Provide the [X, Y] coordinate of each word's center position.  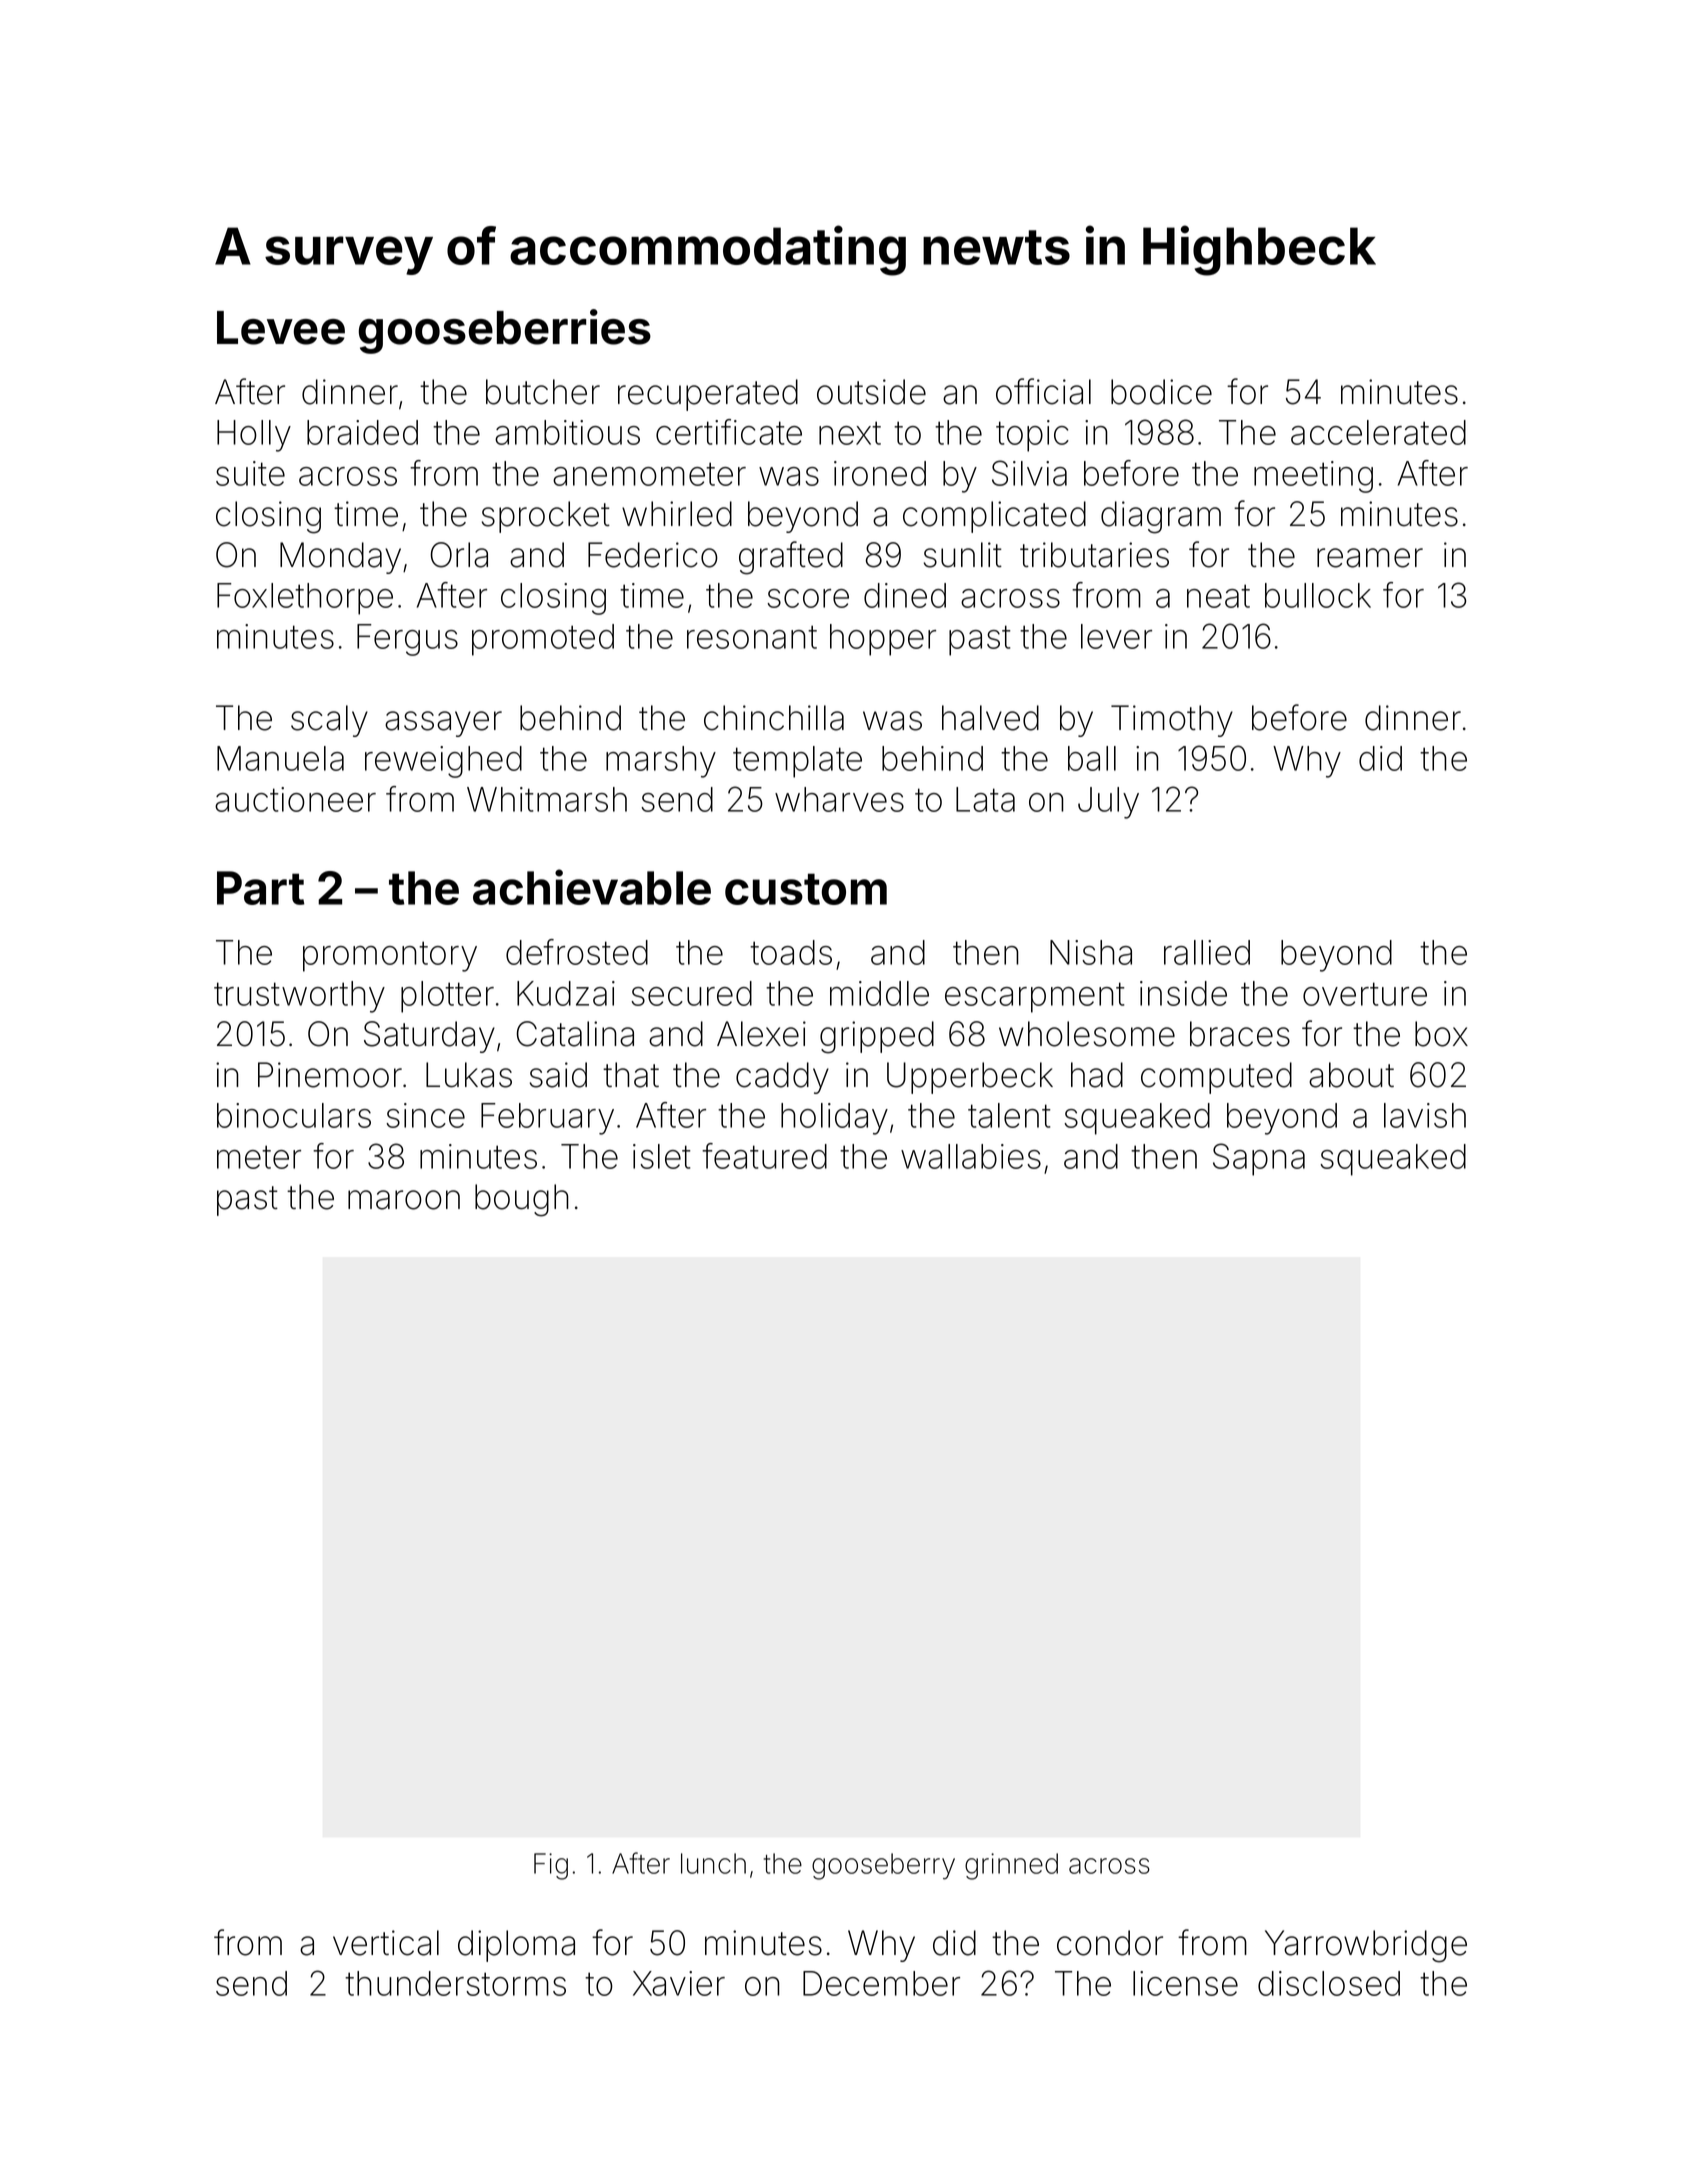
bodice [1161, 392]
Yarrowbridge [1366, 1946]
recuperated [708, 395]
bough [521, 1200]
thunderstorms [455, 1983]
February [547, 1119]
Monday [340, 558]
